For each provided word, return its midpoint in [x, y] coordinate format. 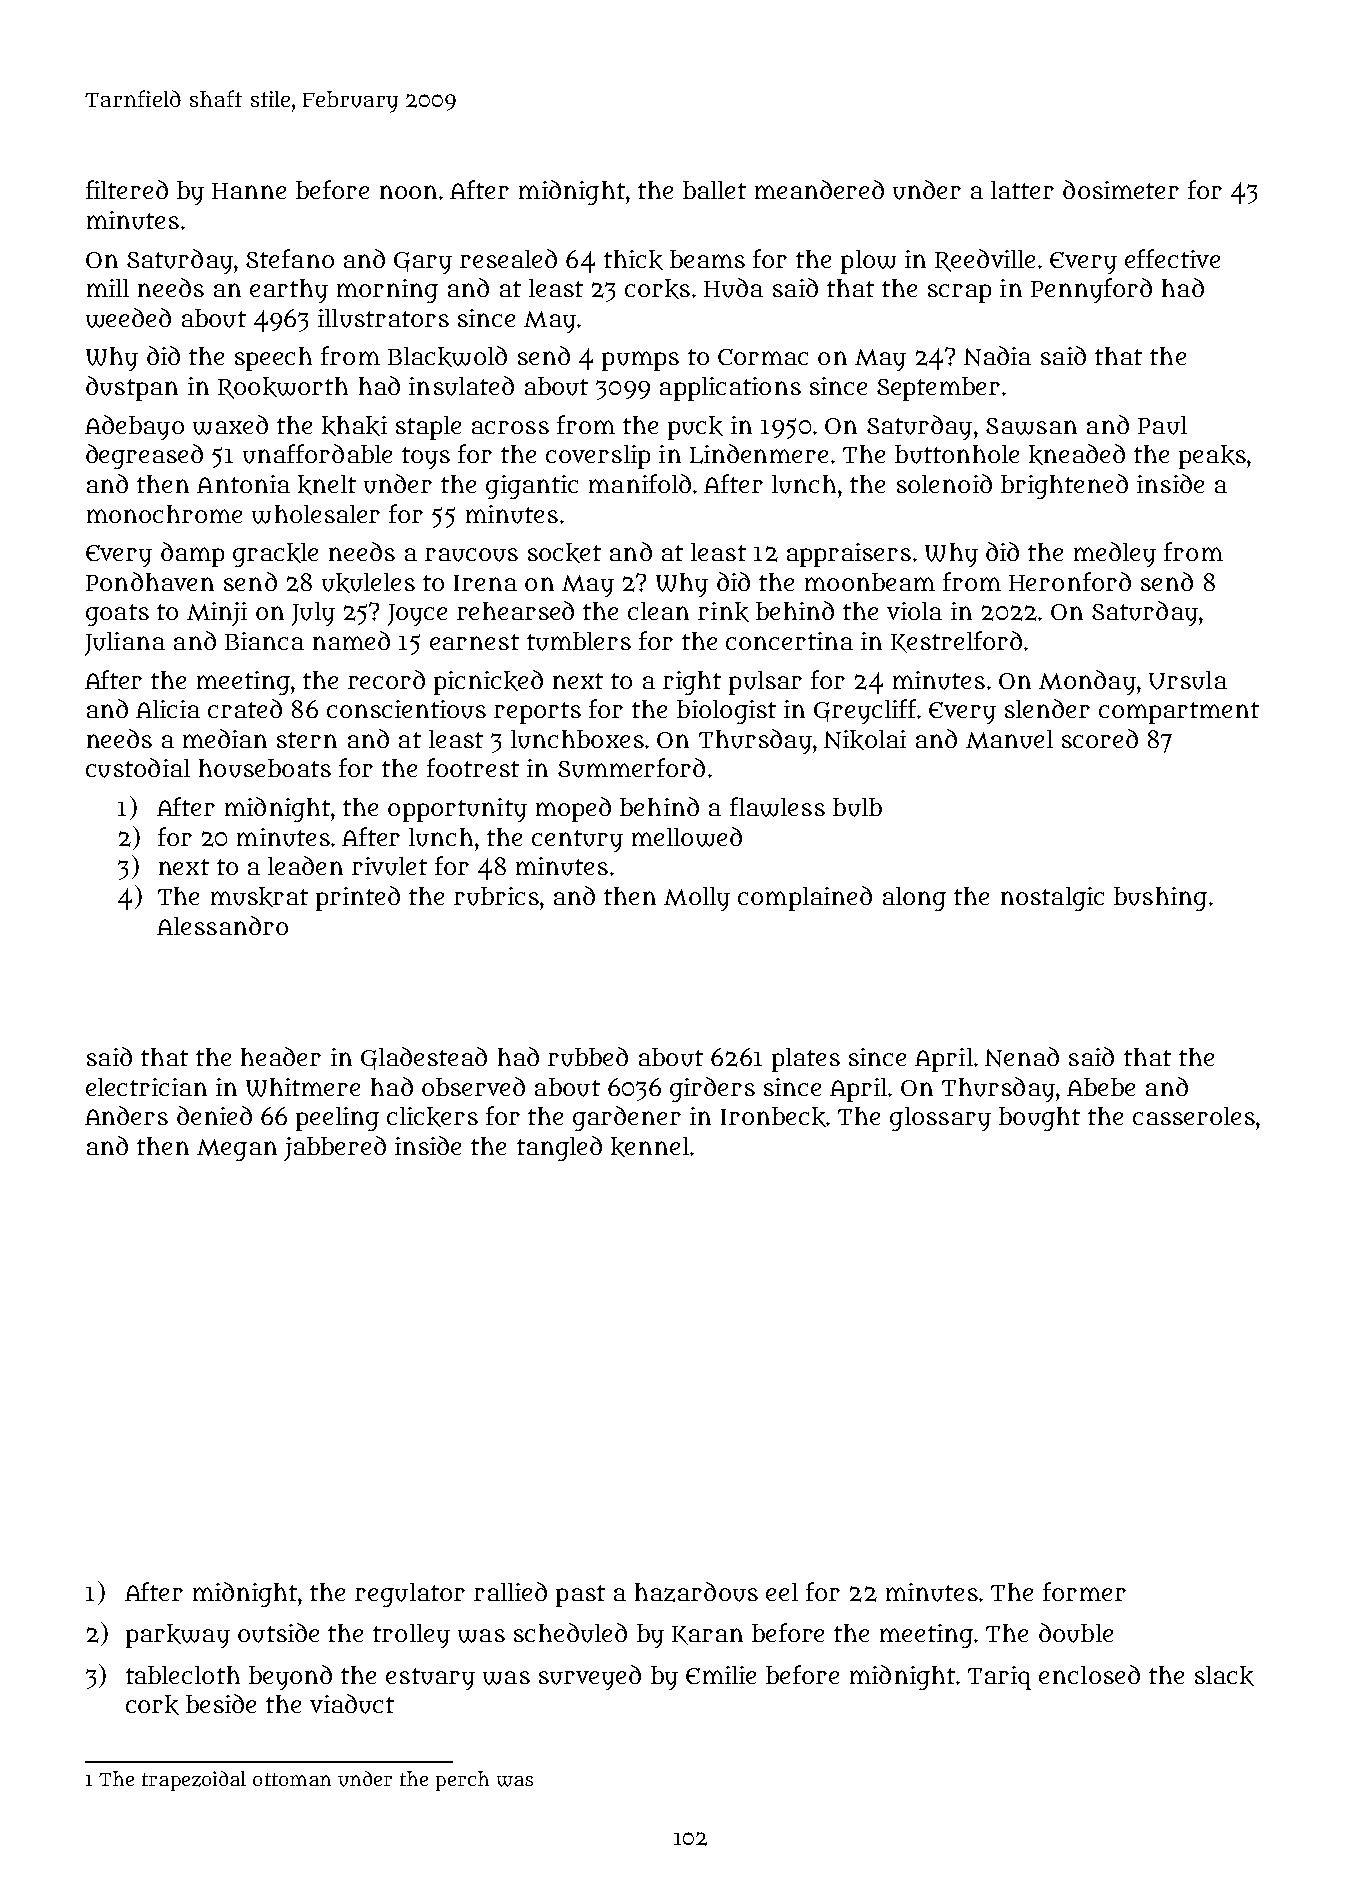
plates [806, 1060]
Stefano [290, 258]
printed [358, 898]
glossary [940, 1119]
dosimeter [1121, 189]
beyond [290, 1677]
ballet [714, 190]
